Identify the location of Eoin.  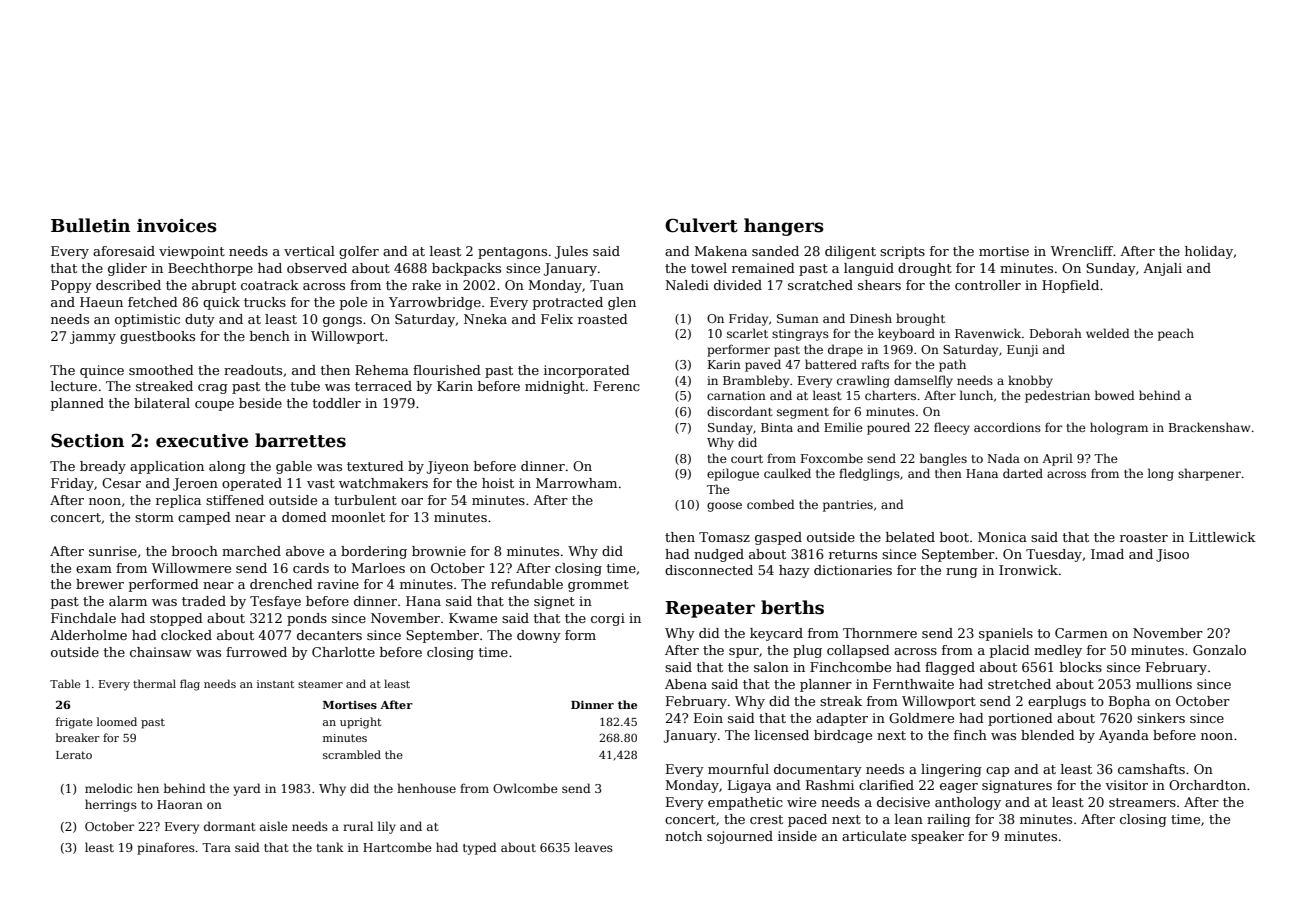
(708, 718).
